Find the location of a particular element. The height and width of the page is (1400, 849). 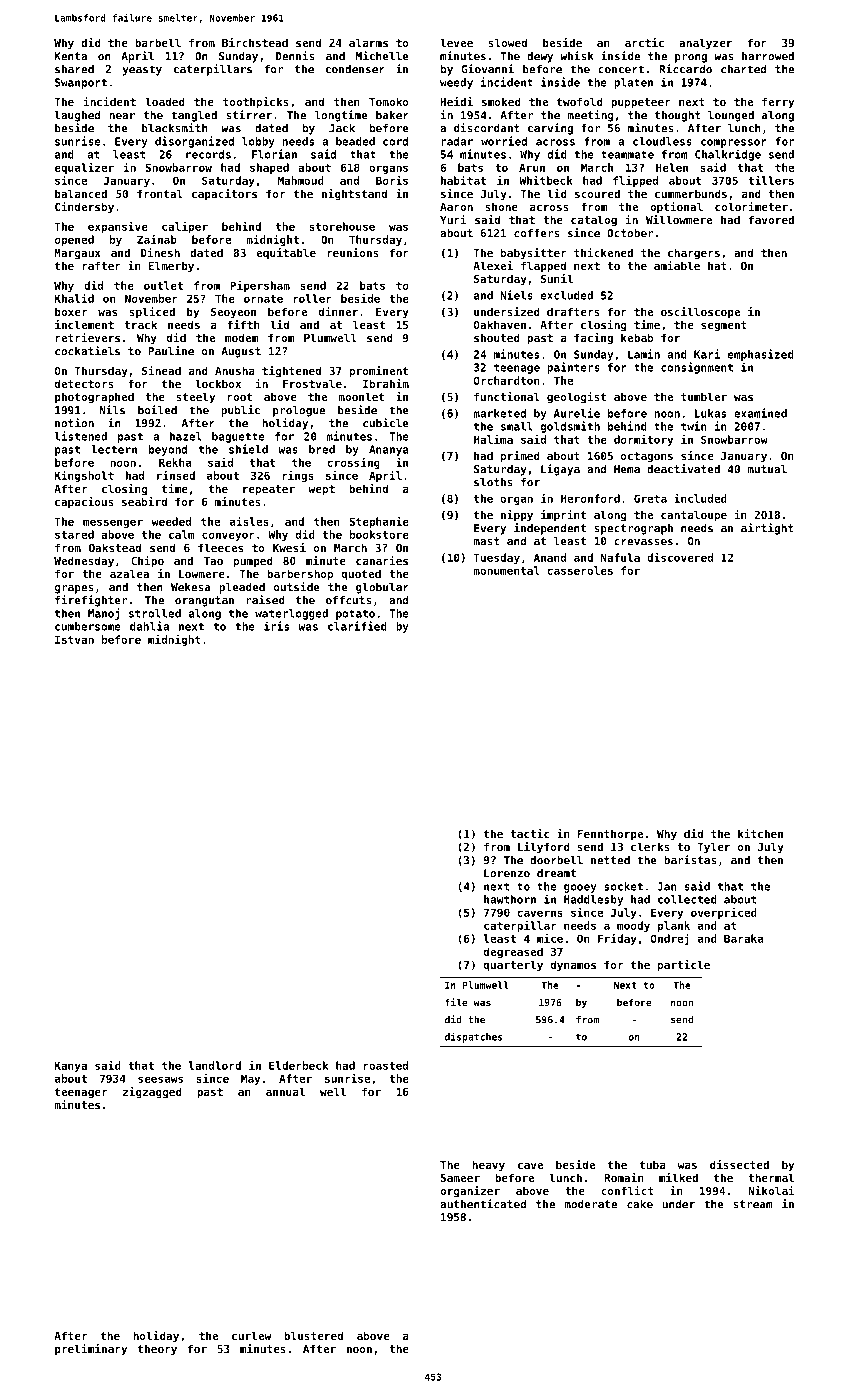

aisles is located at coordinates (249, 521).
